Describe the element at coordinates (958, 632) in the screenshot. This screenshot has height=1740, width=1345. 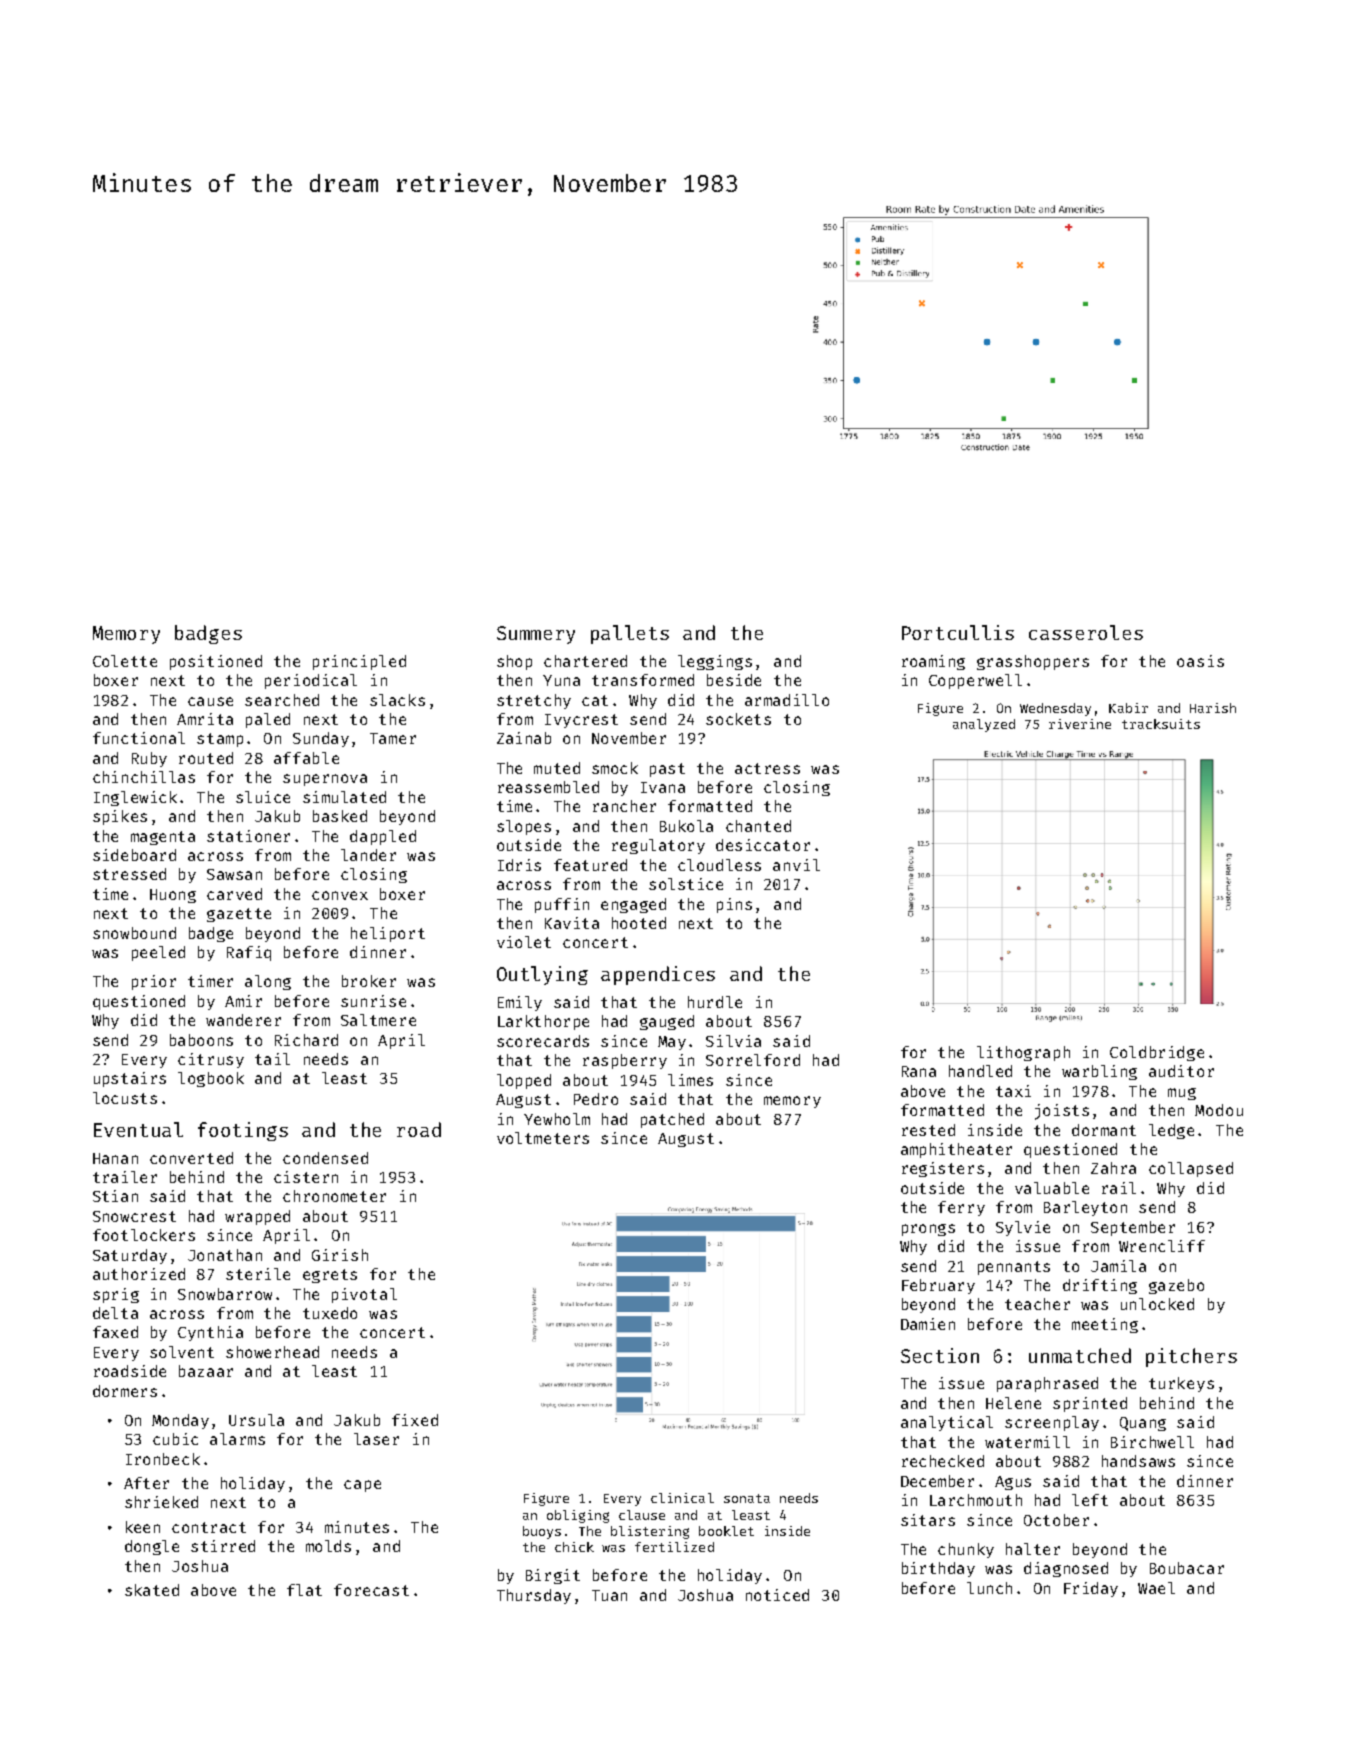
I see `Portcullis` at that location.
